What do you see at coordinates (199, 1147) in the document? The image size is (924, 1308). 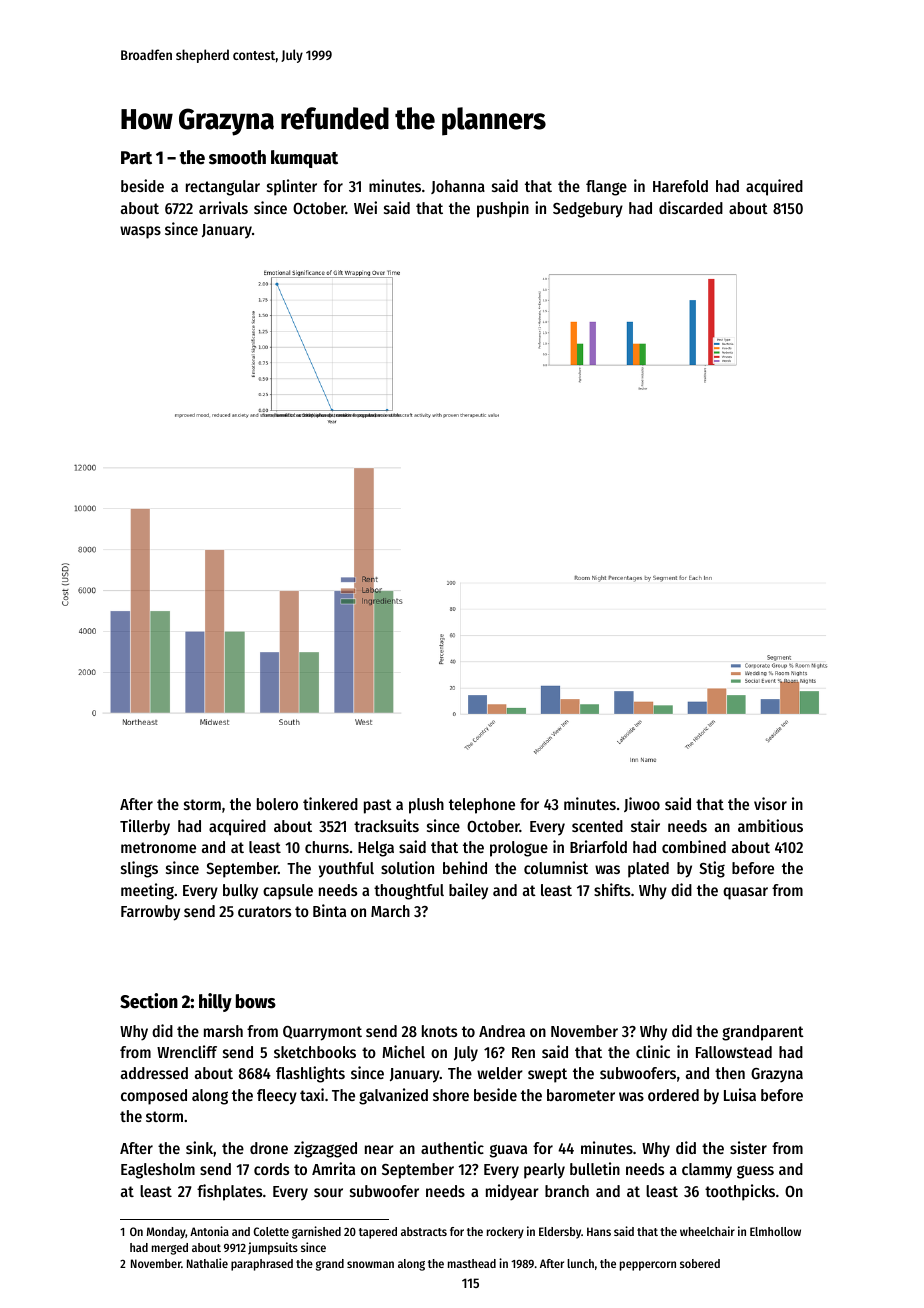 I see `sink` at bounding box center [199, 1147].
